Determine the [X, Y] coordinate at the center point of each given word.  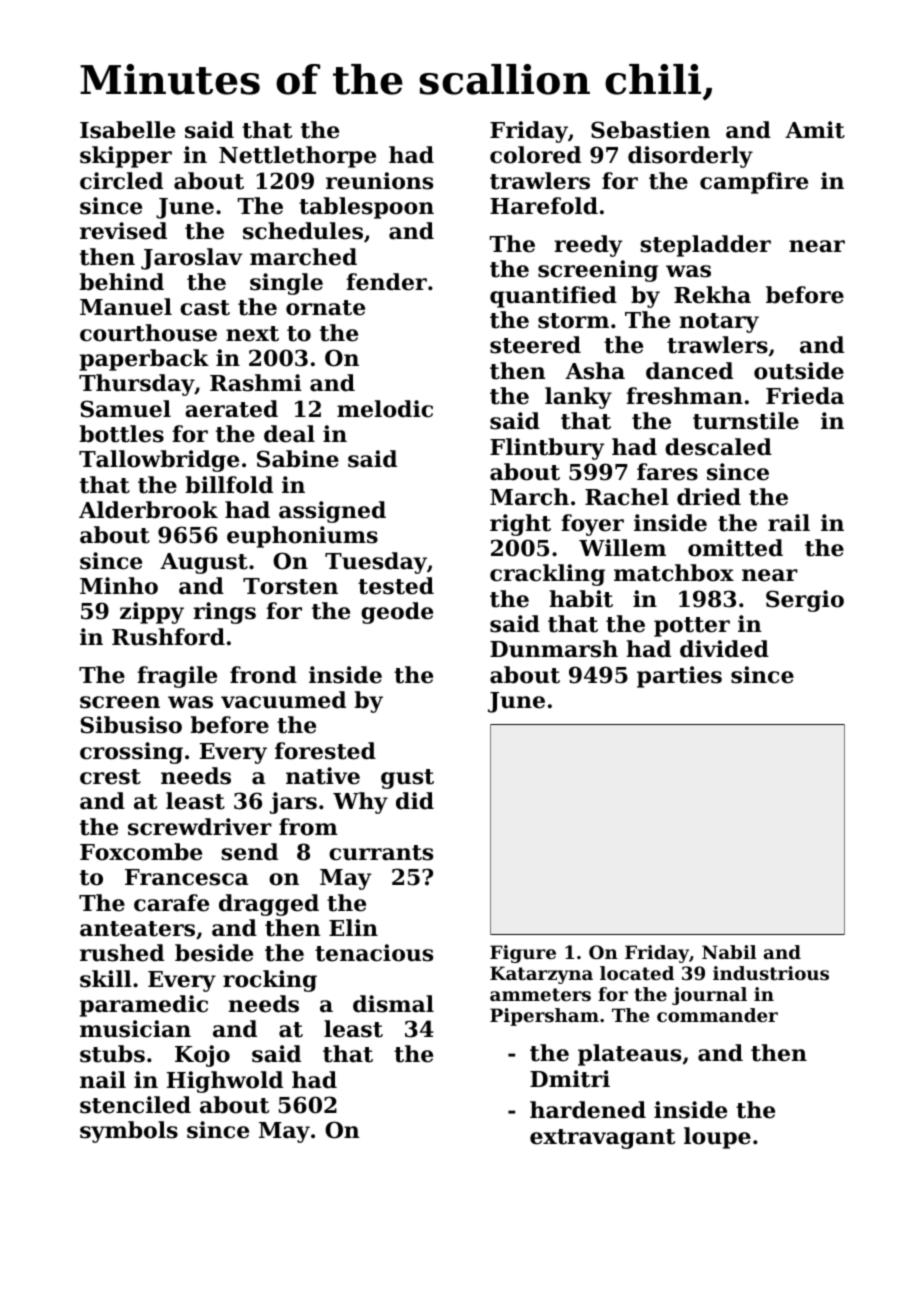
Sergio [805, 601]
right [520, 525]
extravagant [602, 1139]
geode [397, 613]
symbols [129, 1132]
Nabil [729, 952]
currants [381, 853]
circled [121, 181]
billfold [229, 485]
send [249, 852]
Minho [119, 586]
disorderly [690, 157]
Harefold [544, 206]
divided [724, 649]
